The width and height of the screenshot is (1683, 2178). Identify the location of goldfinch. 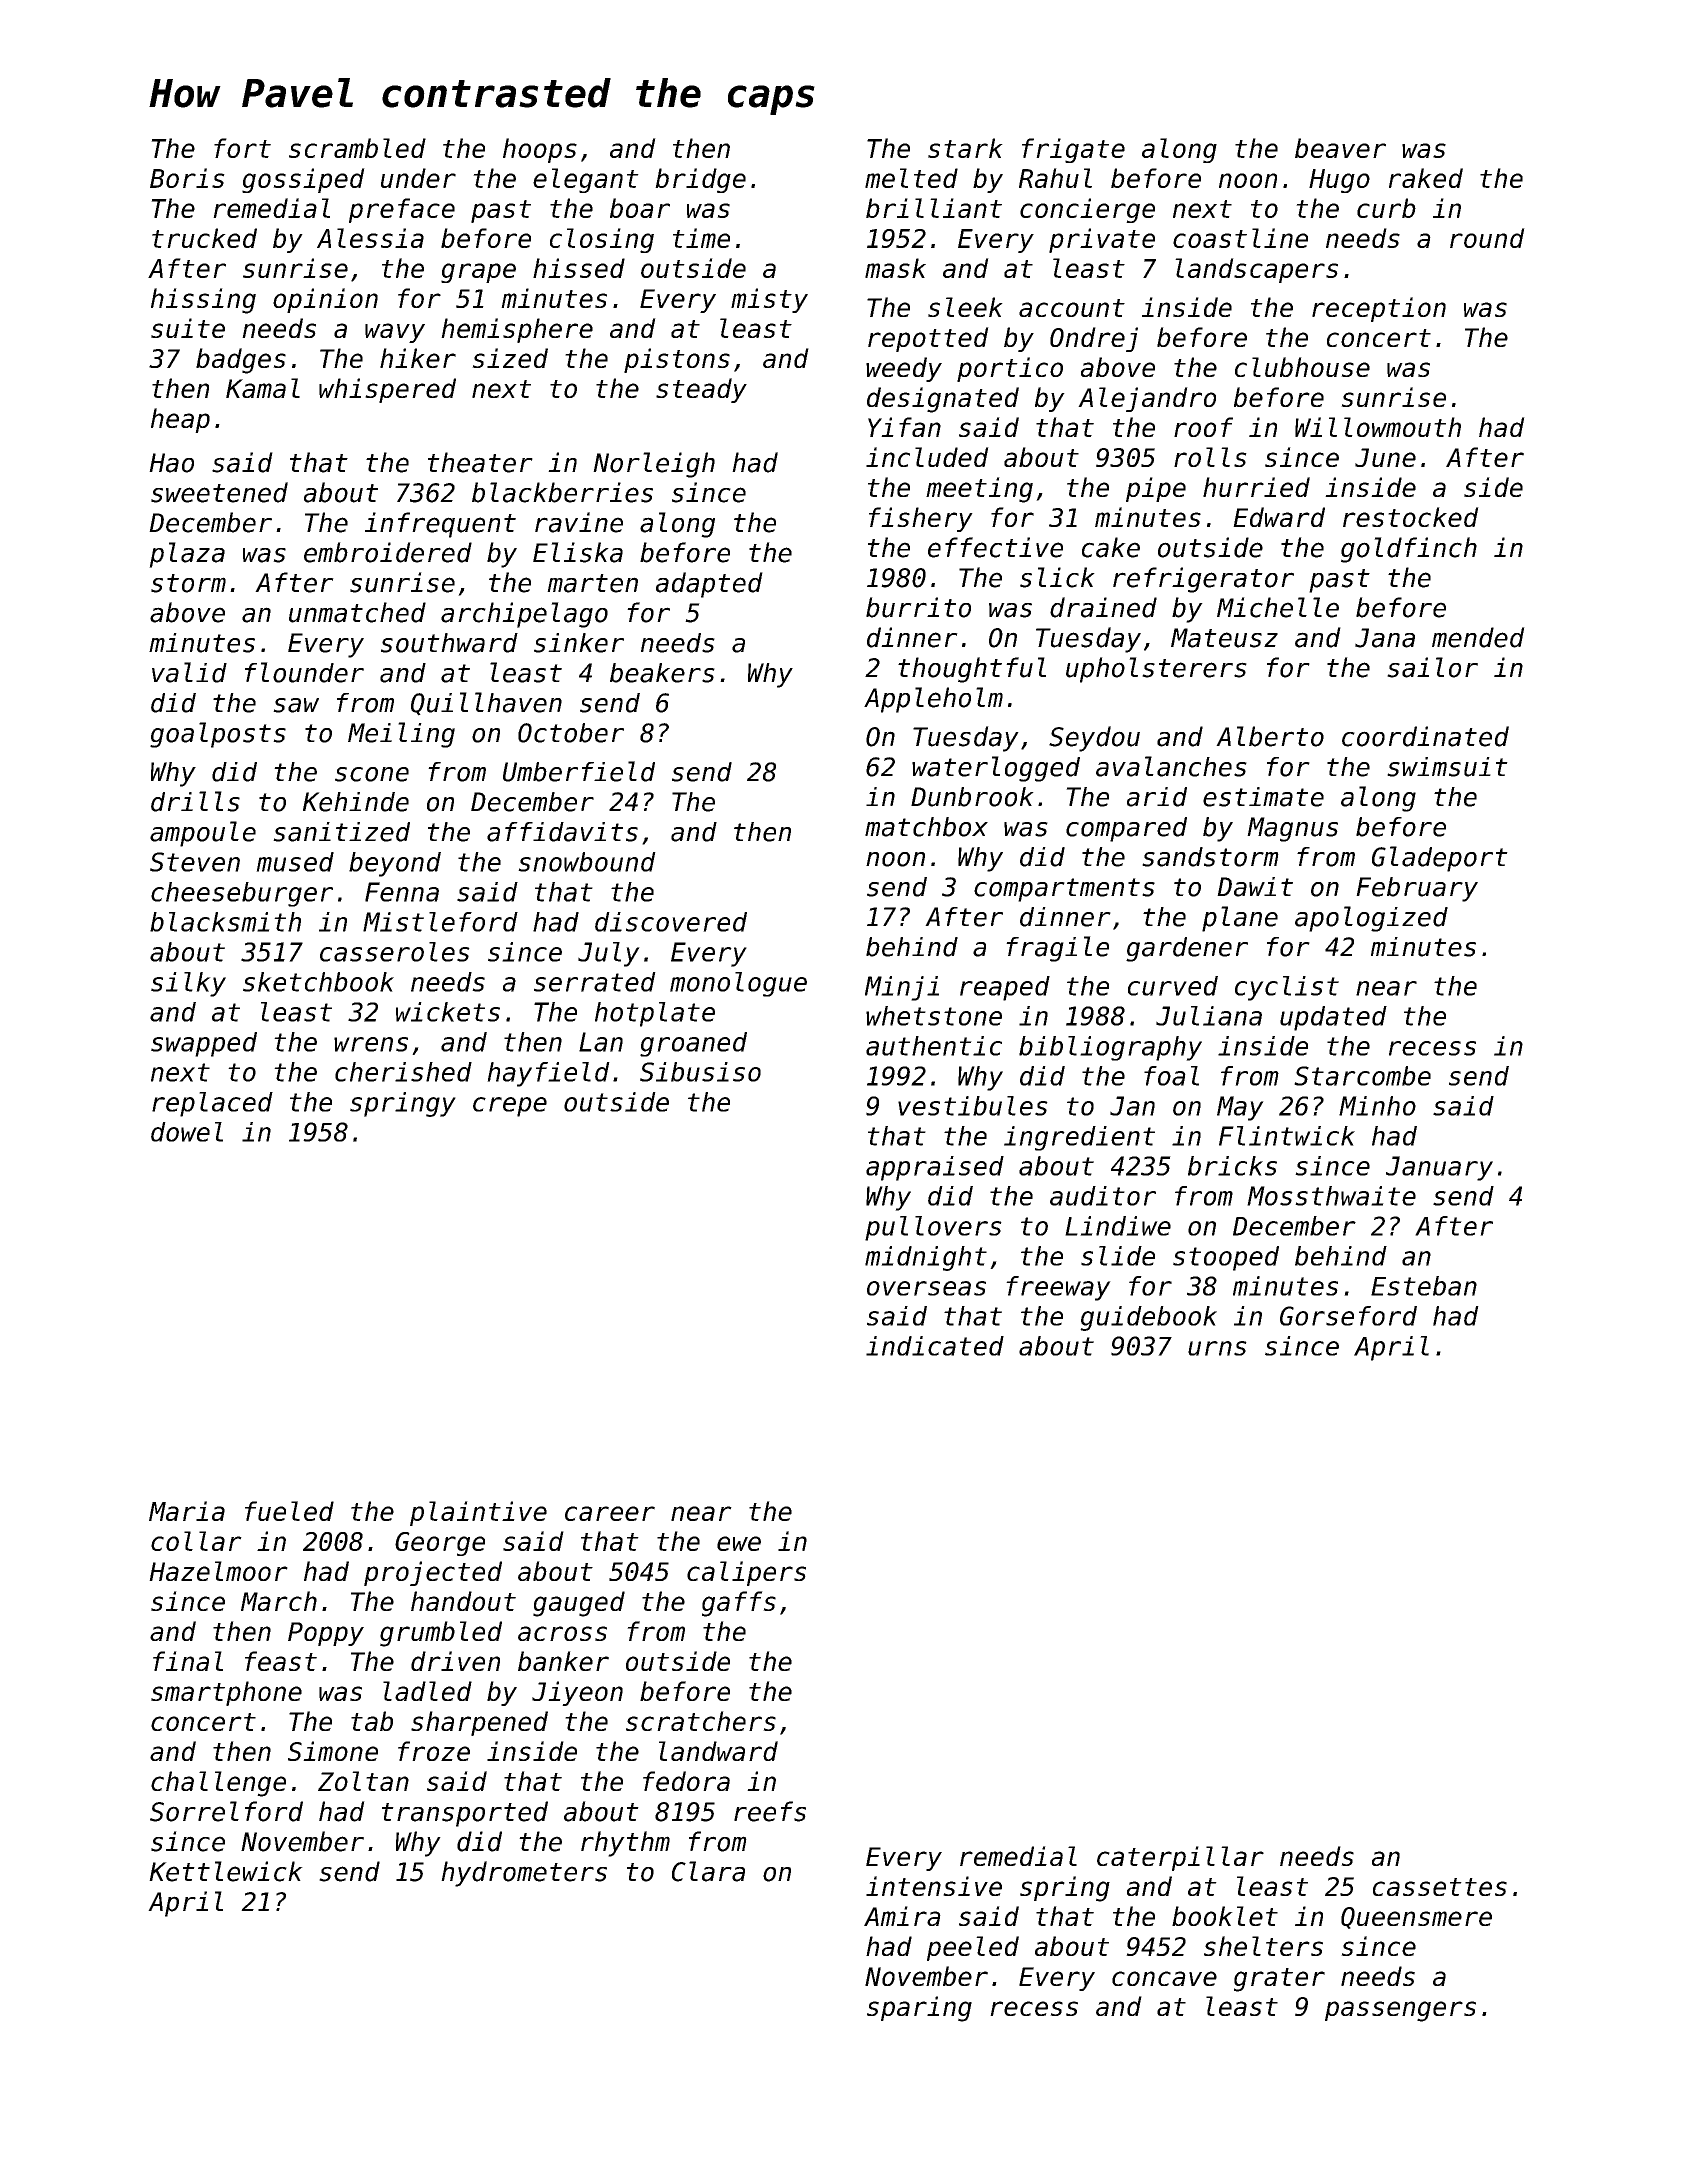
(1409, 550).
